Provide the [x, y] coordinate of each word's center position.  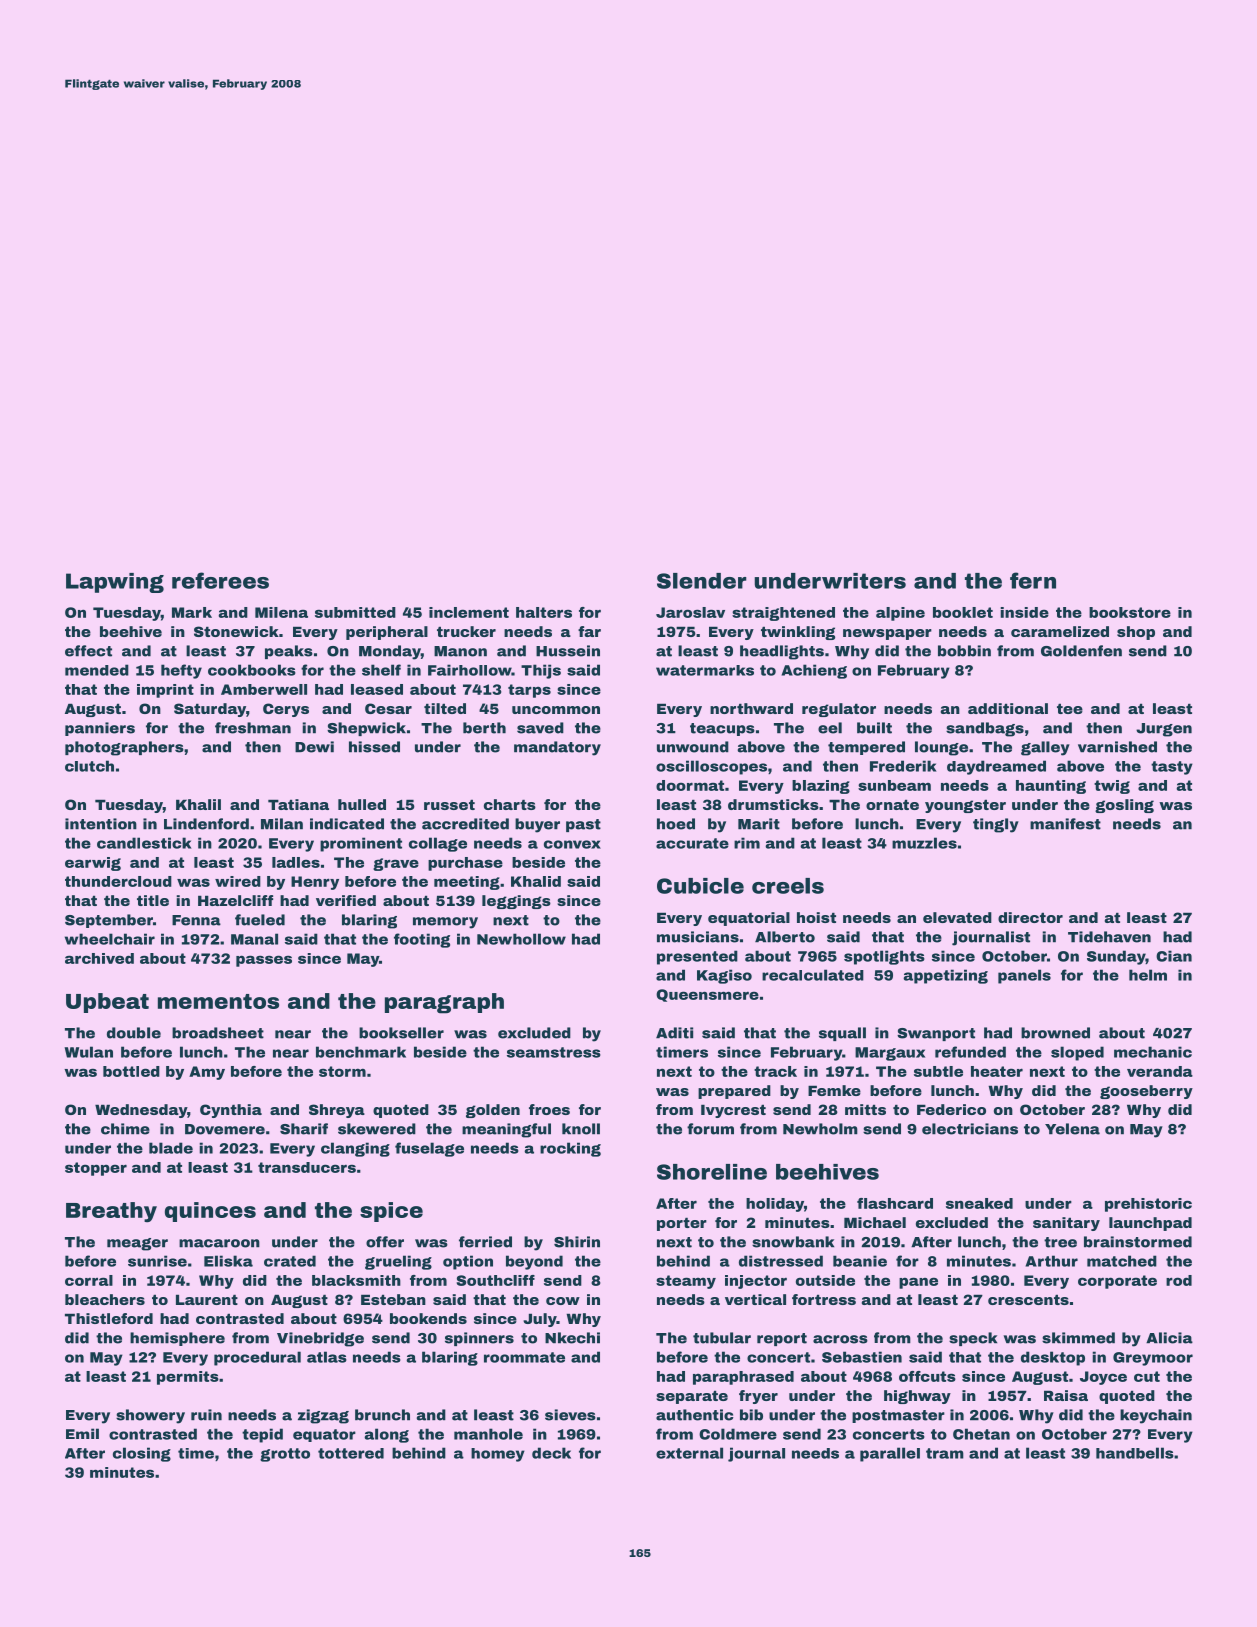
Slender [702, 581]
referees [220, 580]
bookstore [1130, 612]
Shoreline [712, 1172]
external [689, 1453]
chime [125, 1129]
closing [142, 1454]
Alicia [1169, 1338]
